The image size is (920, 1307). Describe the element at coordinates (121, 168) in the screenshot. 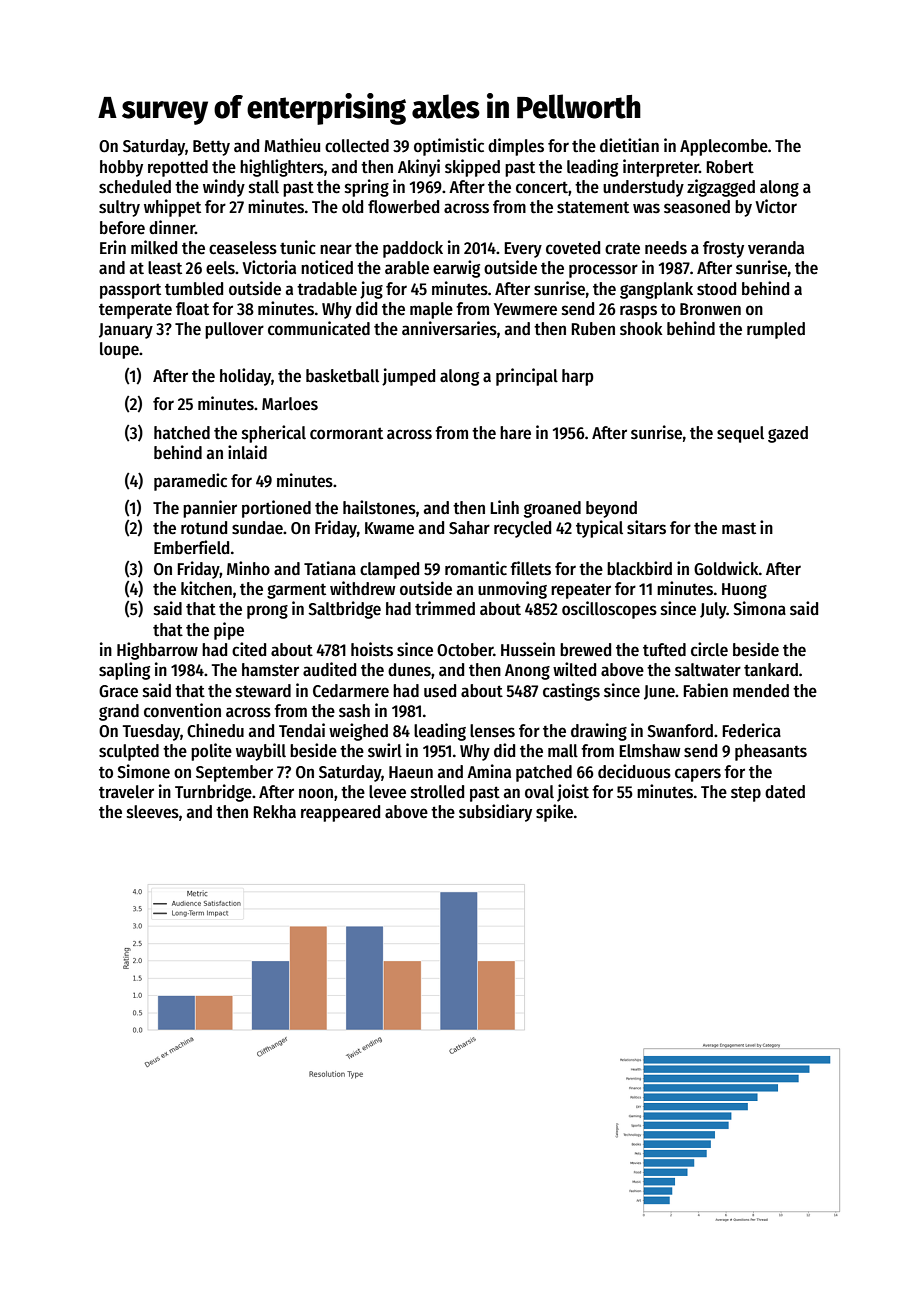

I see `hobby` at that location.
